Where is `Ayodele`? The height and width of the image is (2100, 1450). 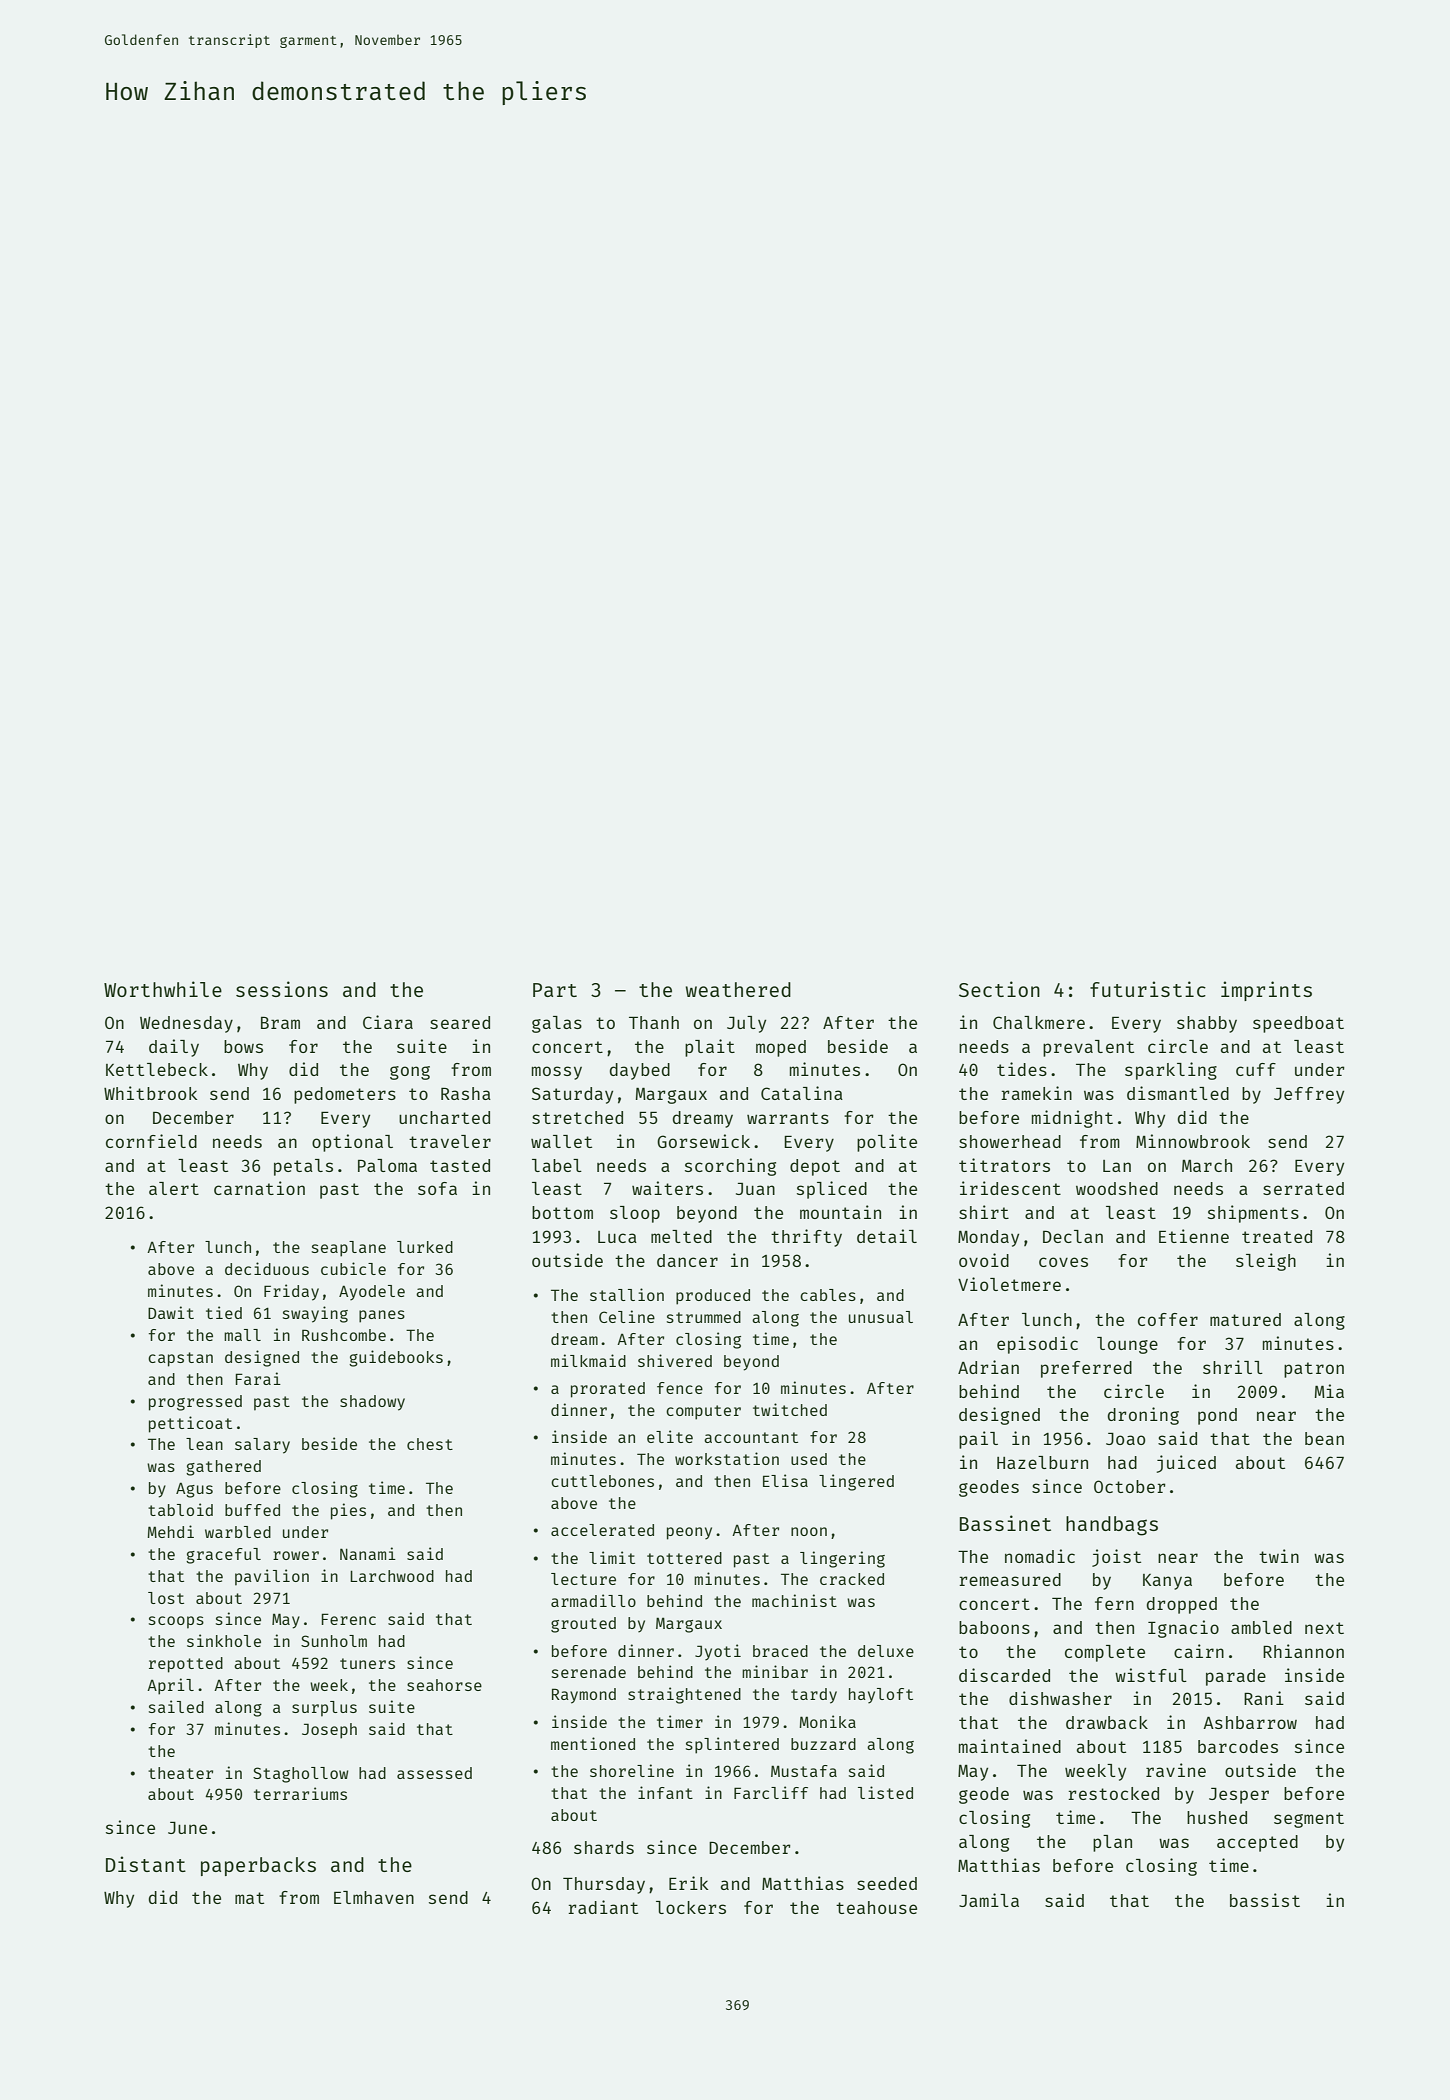 Ayodele is located at coordinates (372, 1293).
